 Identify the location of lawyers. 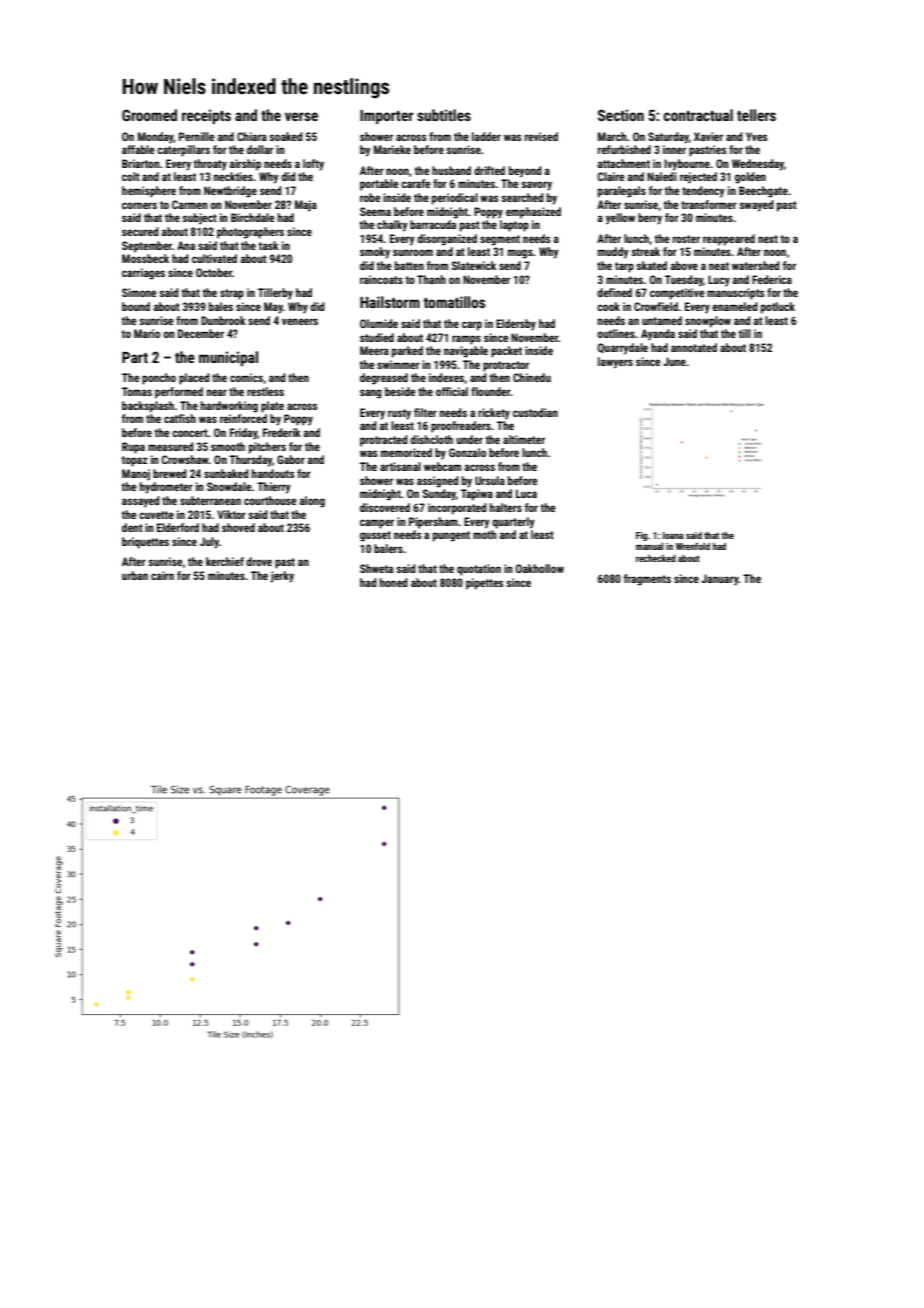
(615, 363).
